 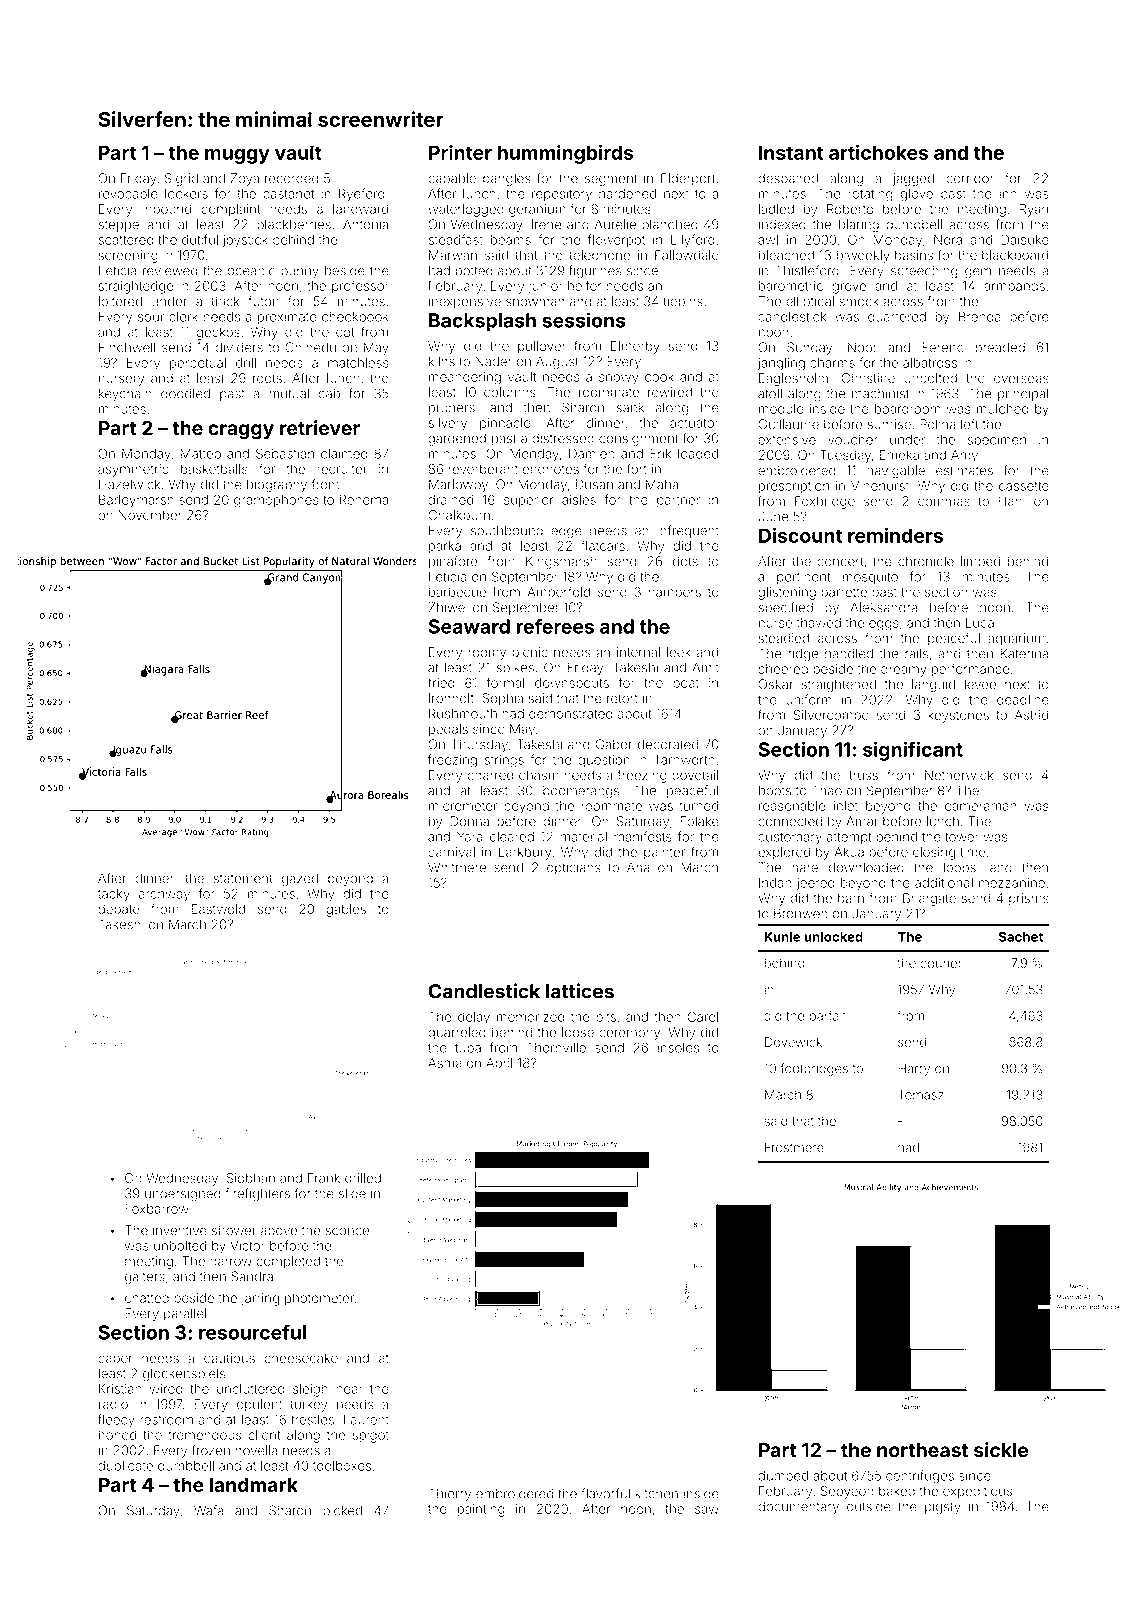 What do you see at coordinates (525, 853) in the screenshot?
I see `Larkbury` at bounding box center [525, 853].
